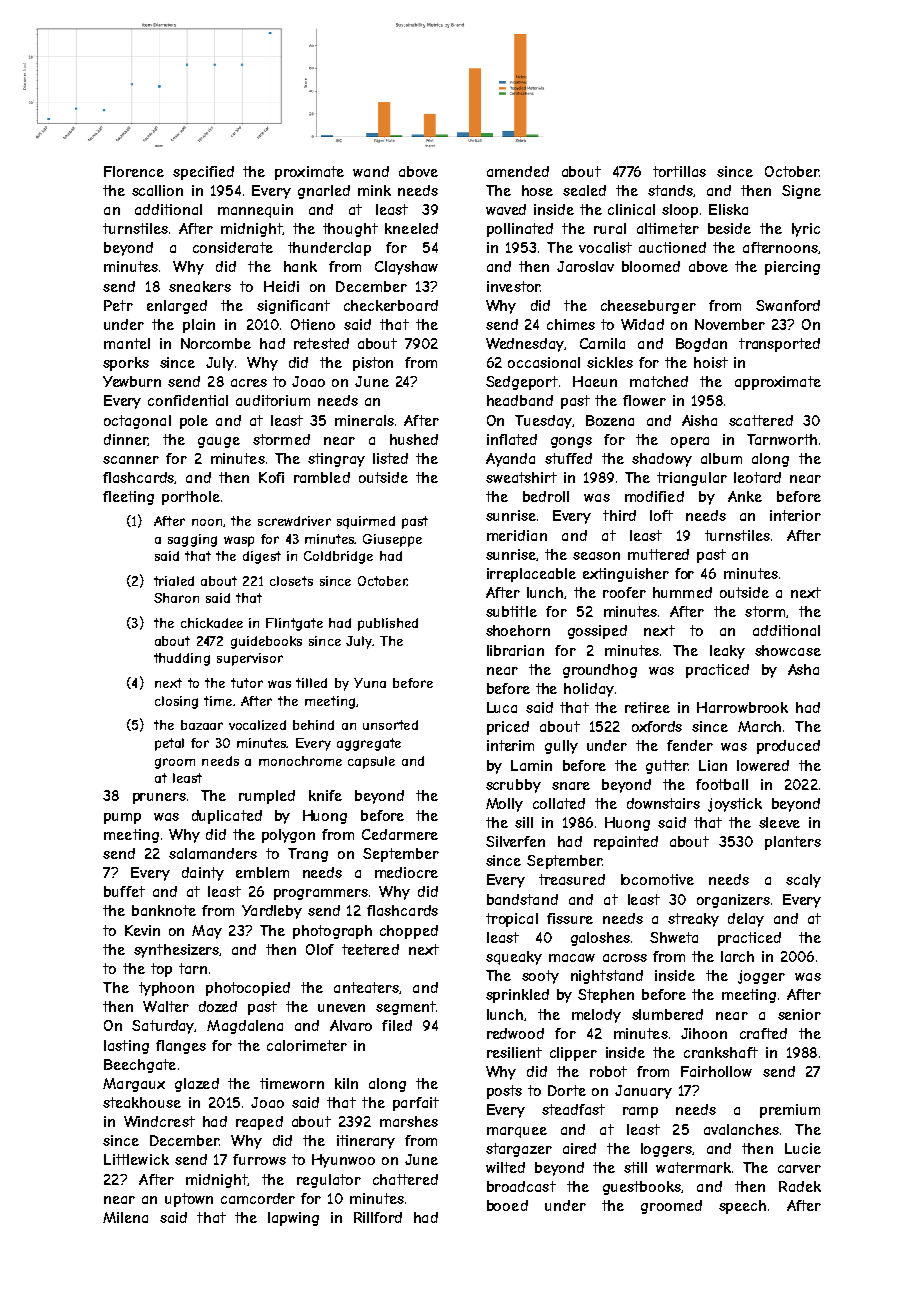 The width and height of the screenshot is (924, 1311). I want to click on tortillas, so click(679, 171).
